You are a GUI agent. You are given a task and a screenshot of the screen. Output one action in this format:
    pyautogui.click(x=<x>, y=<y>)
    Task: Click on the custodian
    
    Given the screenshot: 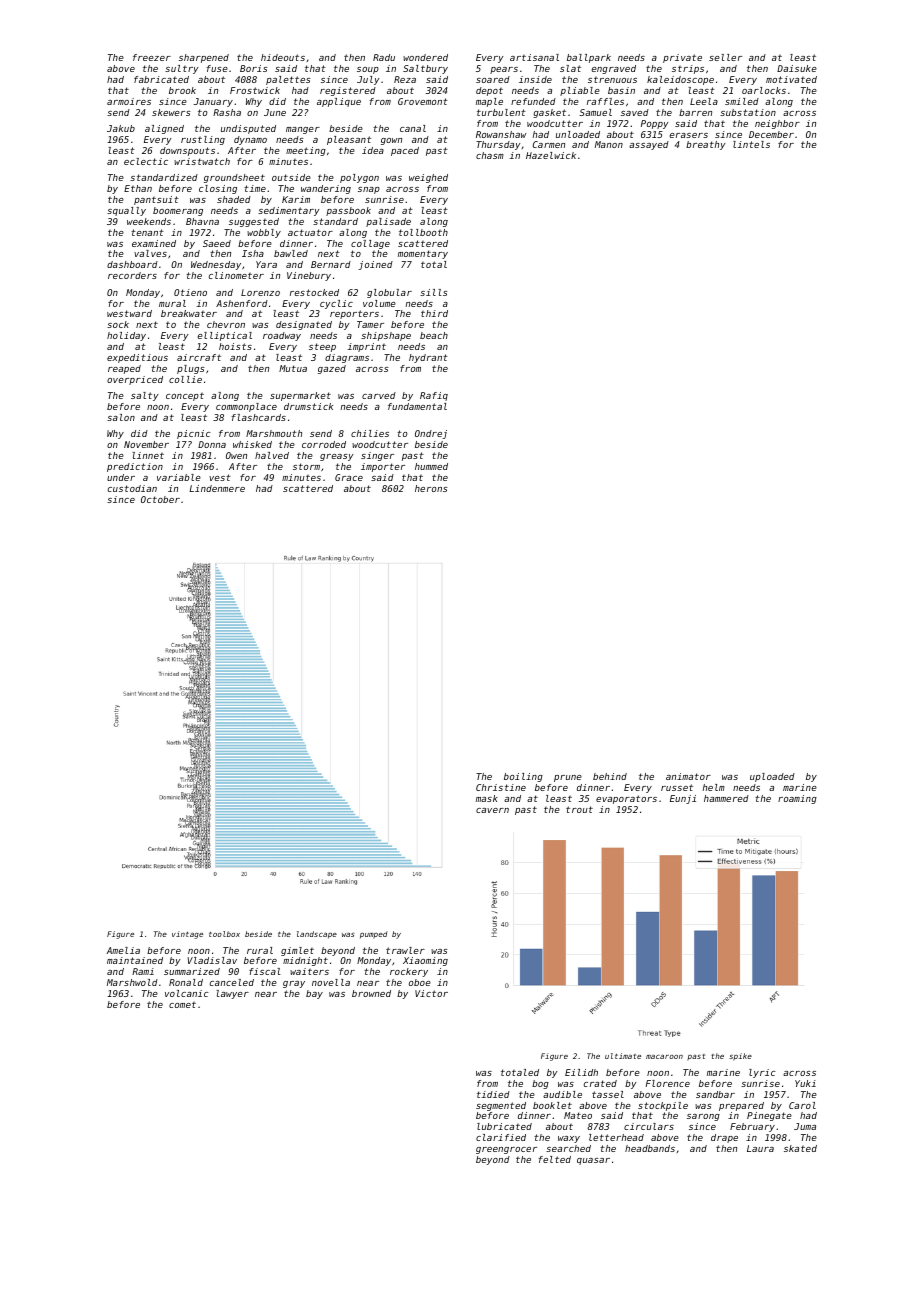 What is the action you would take?
    pyautogui.click(x=132, y=488)
